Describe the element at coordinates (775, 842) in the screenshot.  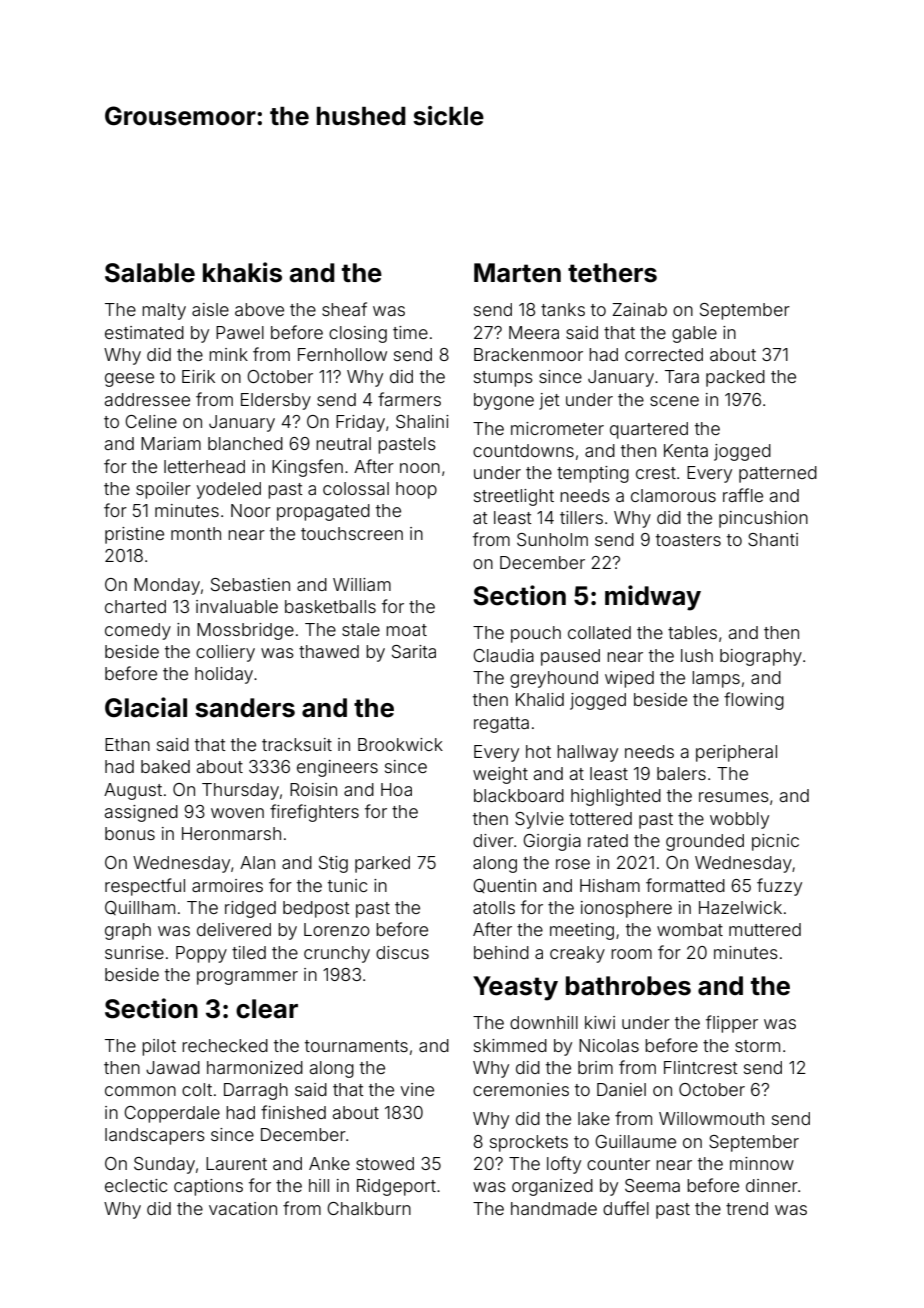
I see `picnic` at that location.
